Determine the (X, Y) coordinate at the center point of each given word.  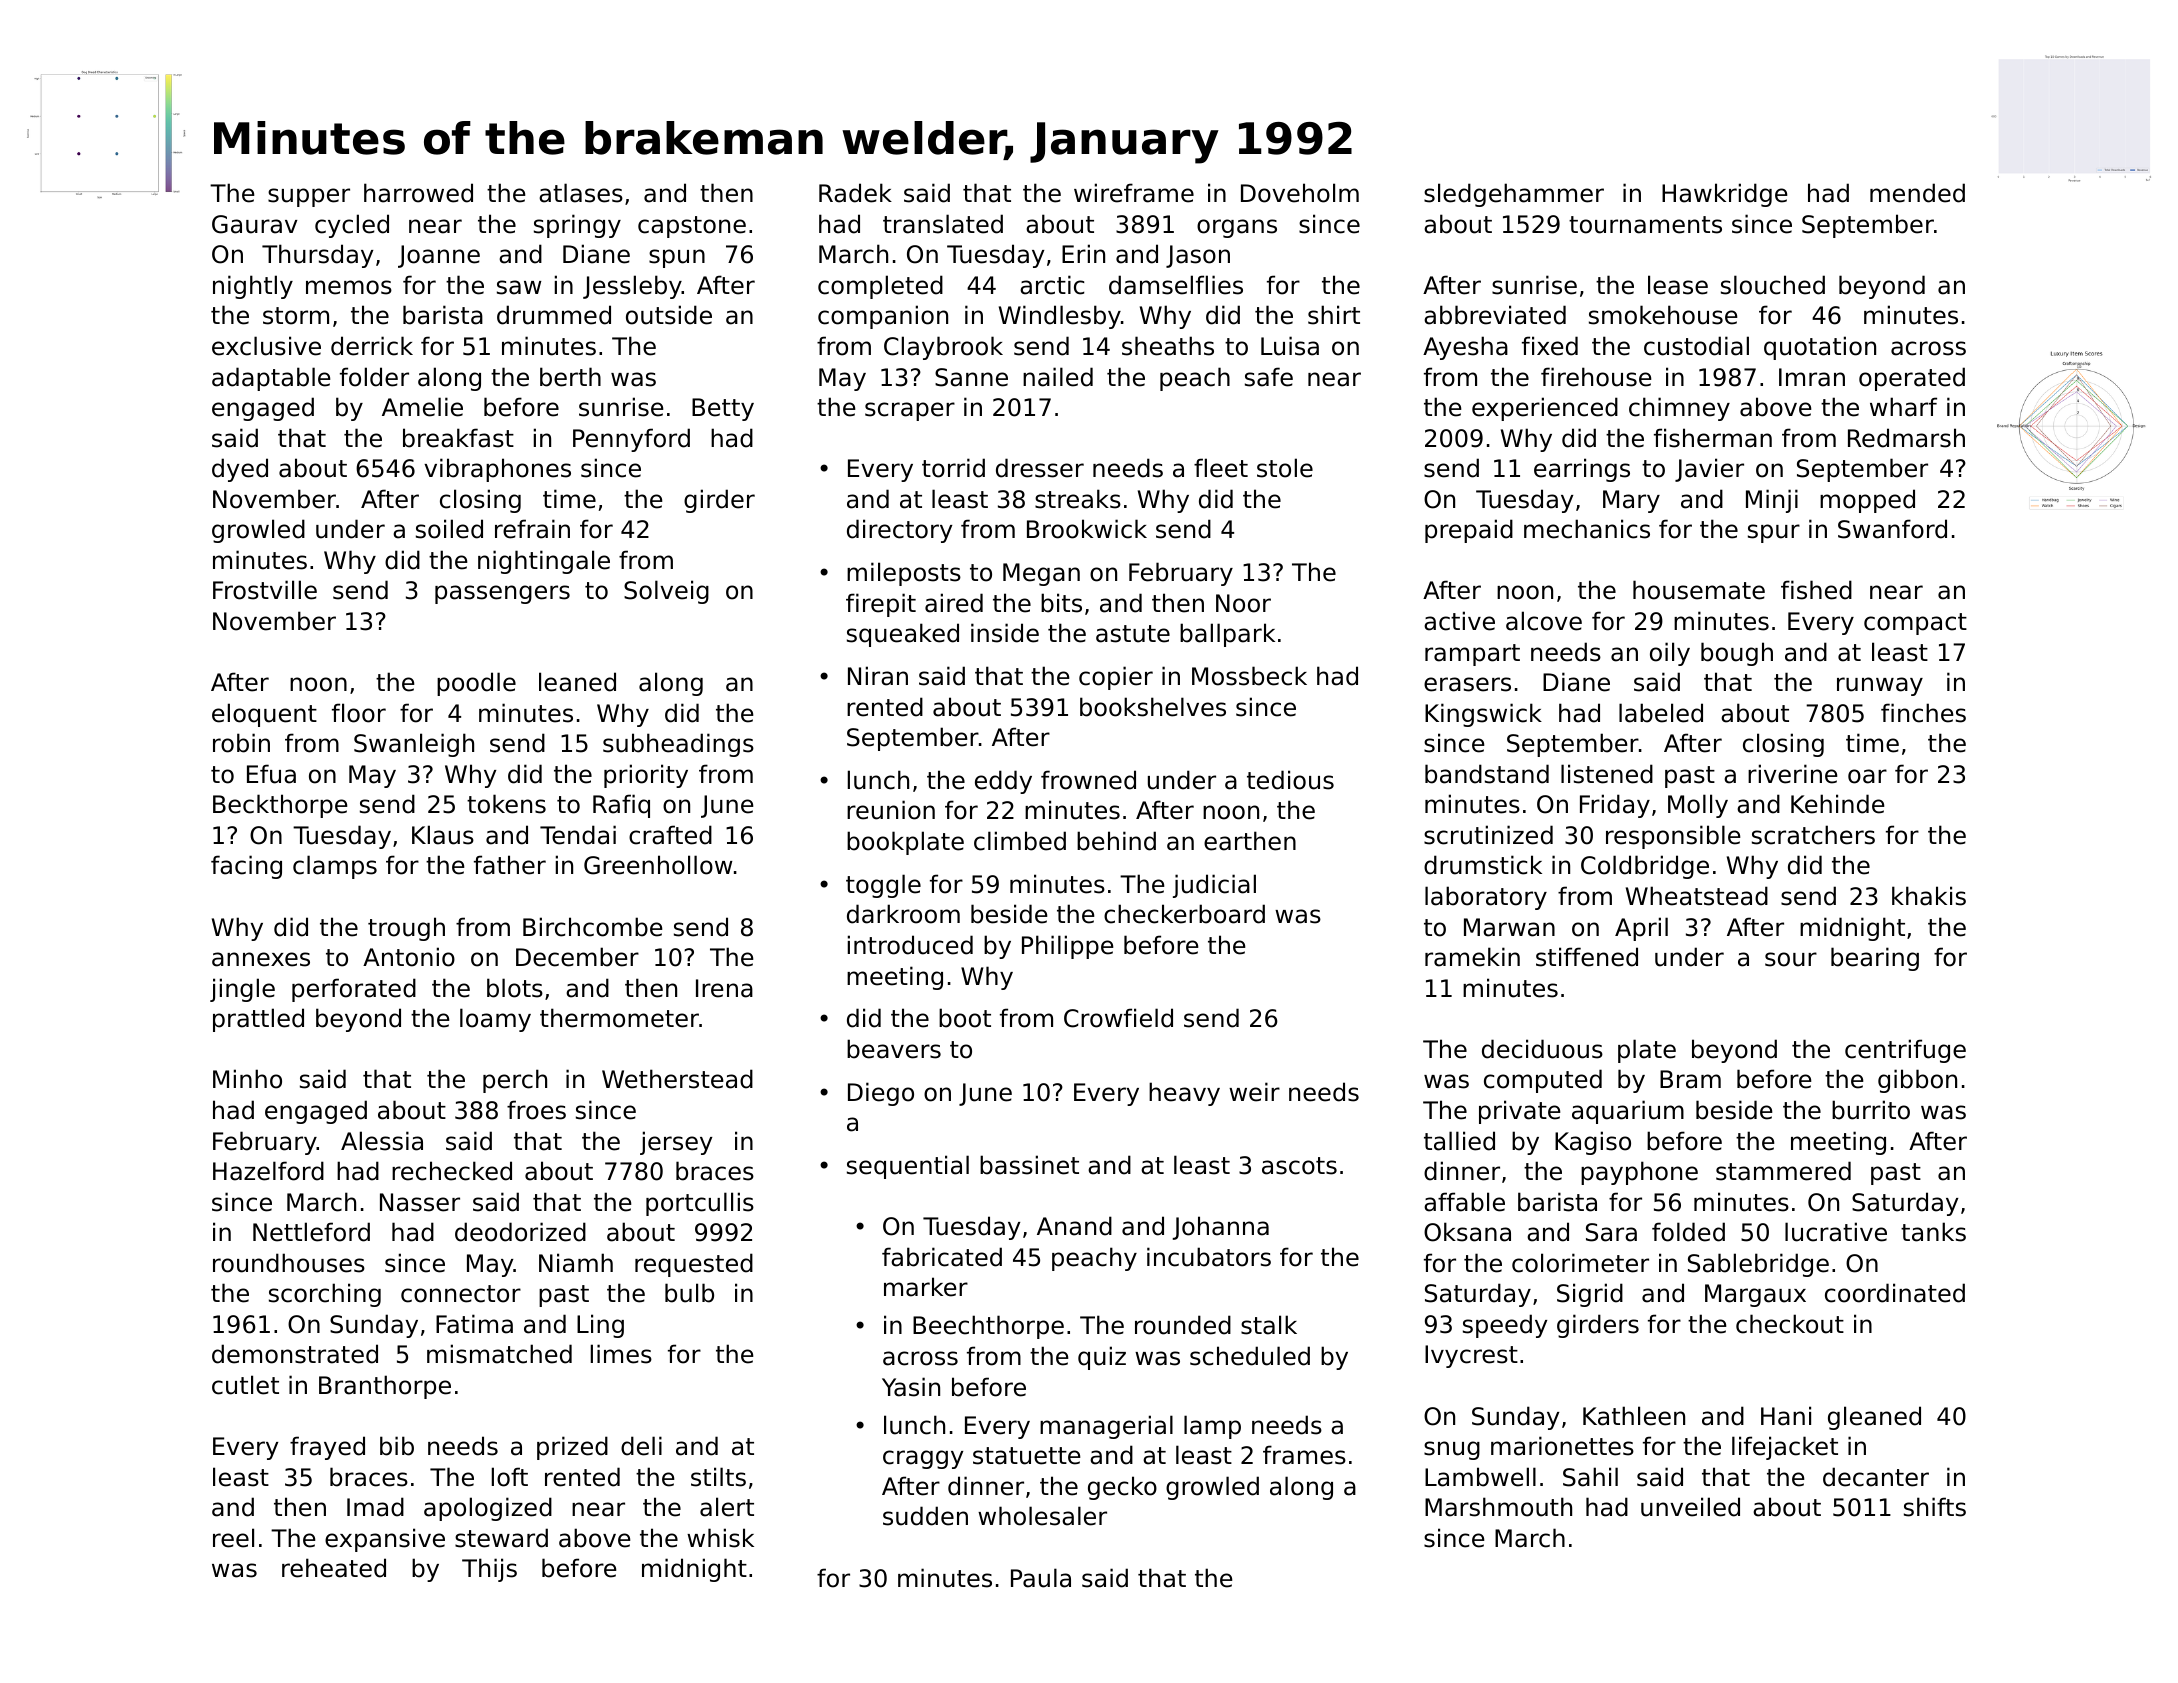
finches (1923, 713)
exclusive (266, 346)
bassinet (1029, 1165)
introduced (910, 945)
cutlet (245, 1385)
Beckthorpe (280, 806)
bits (1061, 603)
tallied (1459, 1141)
